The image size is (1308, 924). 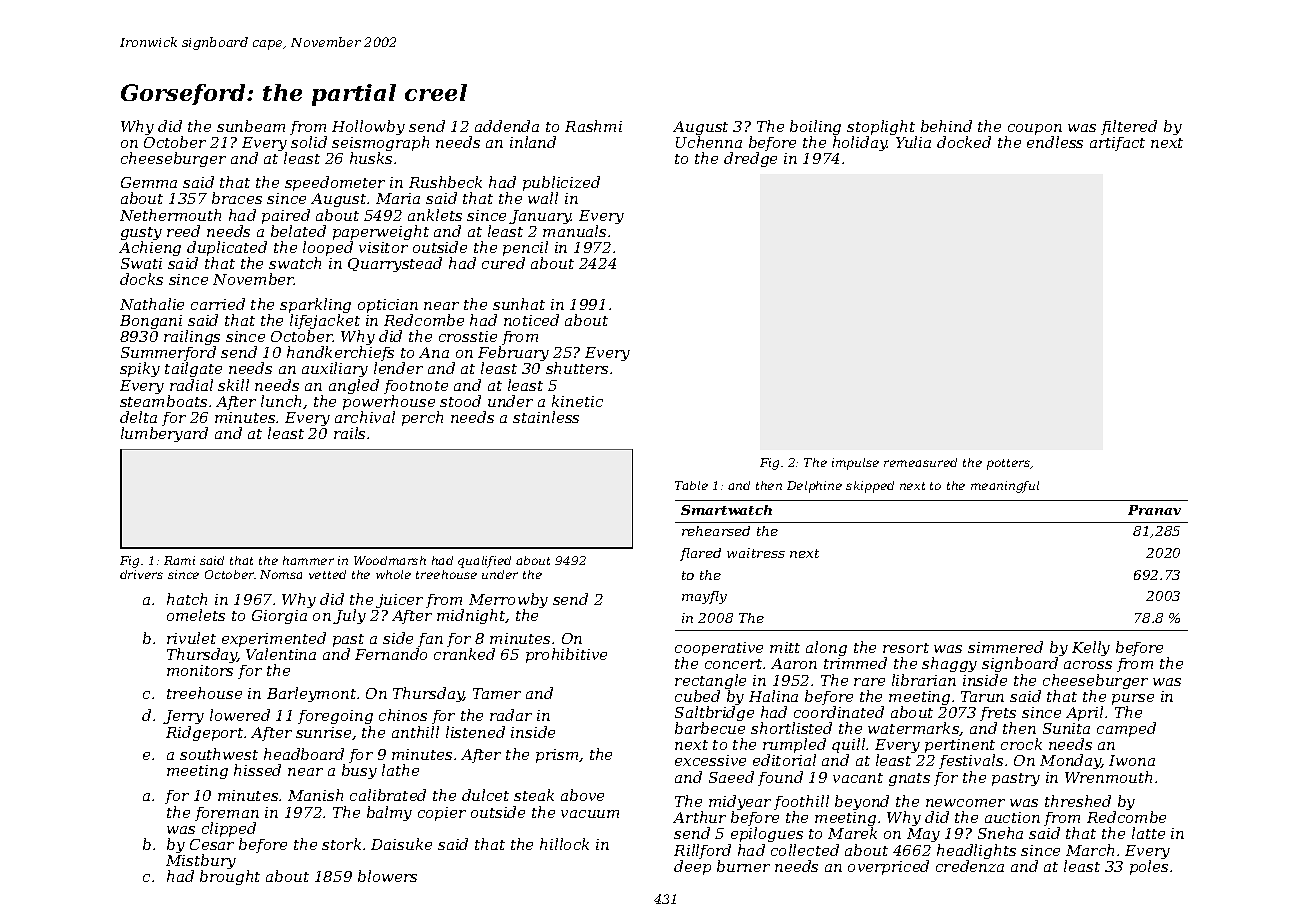 What do you see at coordinates (794, 663) in the screenshot?
I see `Aaron` at bounding box center [794, 663].
